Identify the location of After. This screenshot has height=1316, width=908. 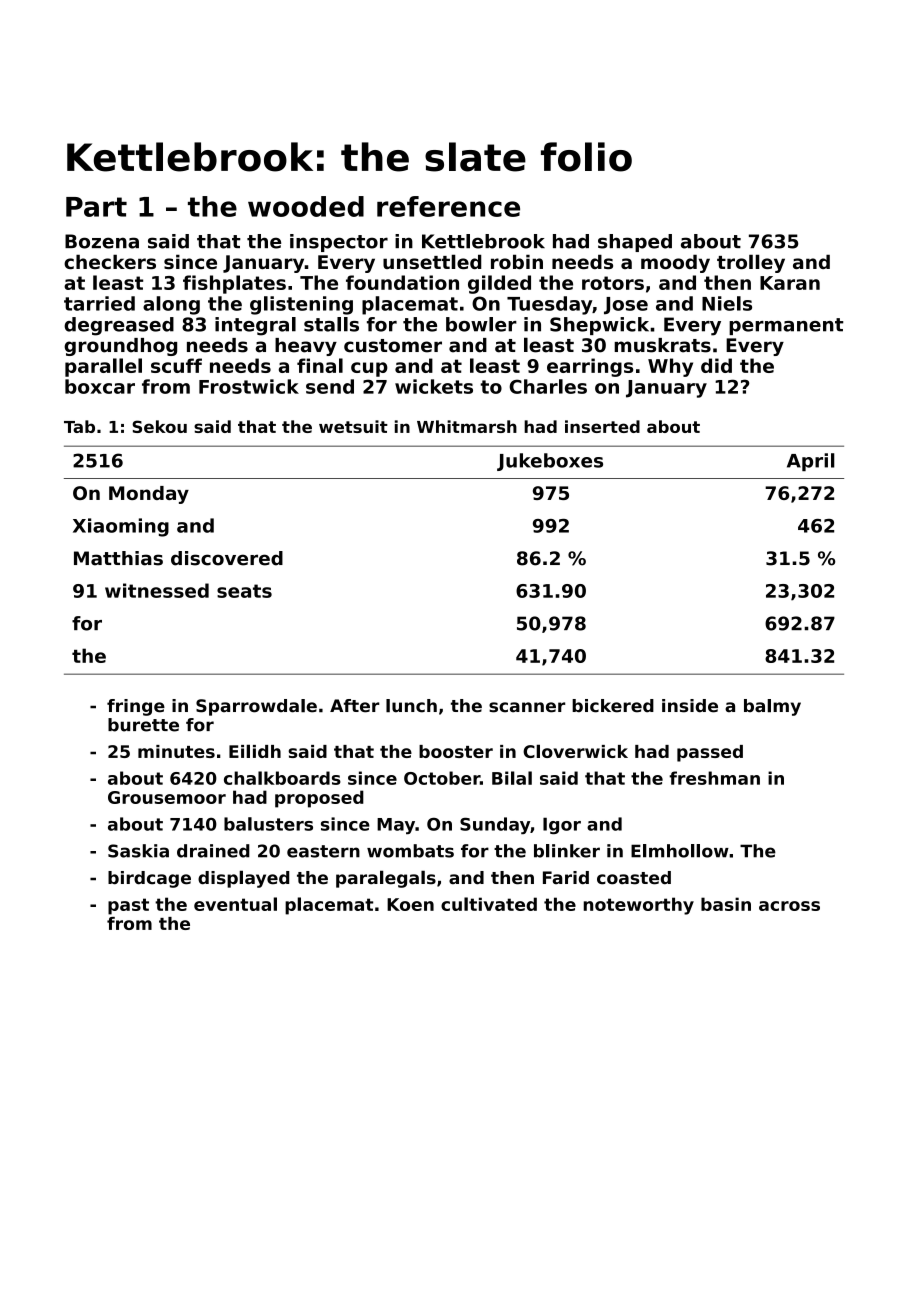
(355, 706).
